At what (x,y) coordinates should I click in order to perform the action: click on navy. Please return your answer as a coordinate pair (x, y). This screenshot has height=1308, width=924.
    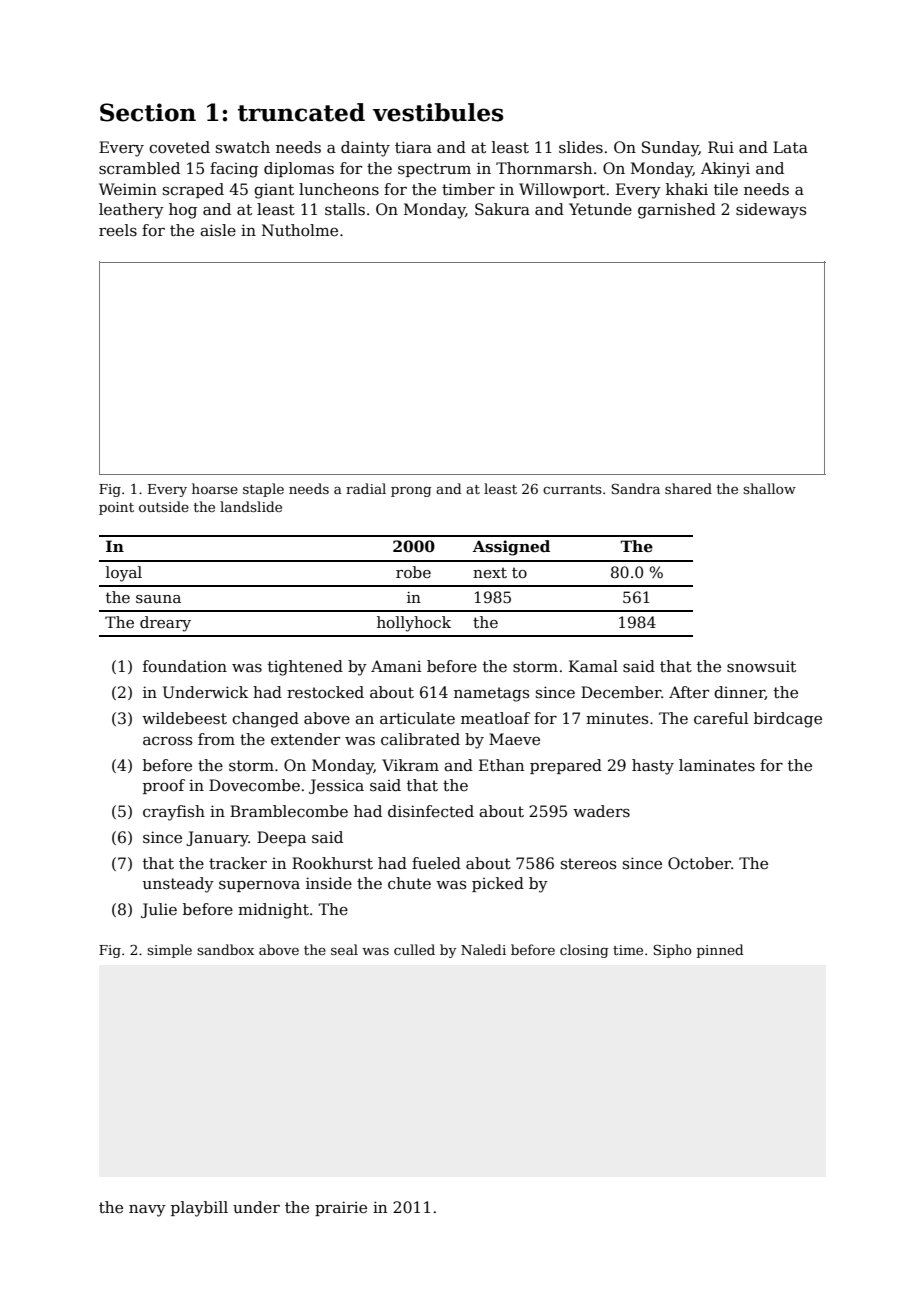
    Looking at the image, I should click on (147, 1211).
